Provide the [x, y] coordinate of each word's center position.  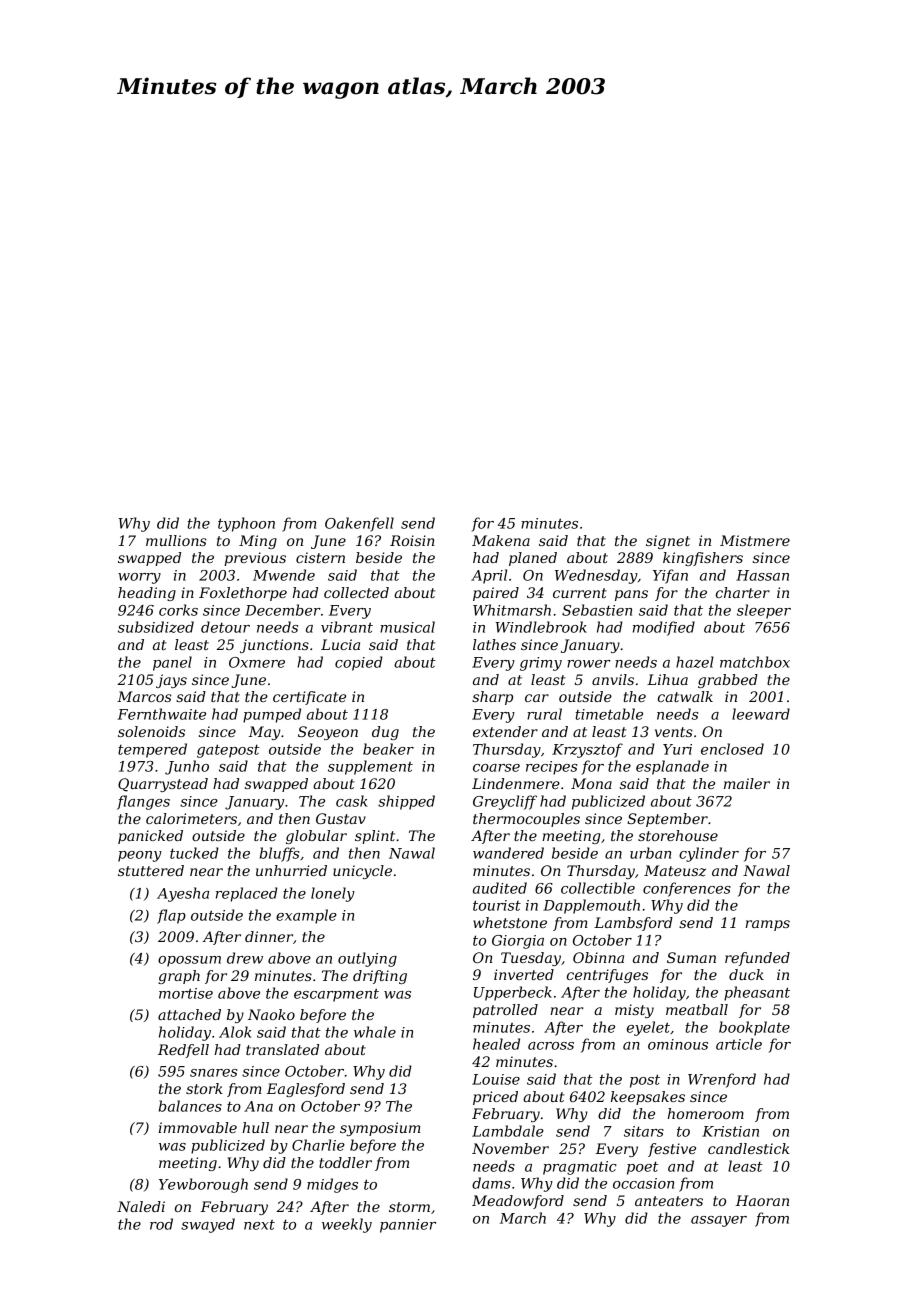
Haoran [762, 1200]
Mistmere [755, 540]
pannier [408, 1226]
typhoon [246, 524]
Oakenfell [359, 524]
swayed [208, 1225]
